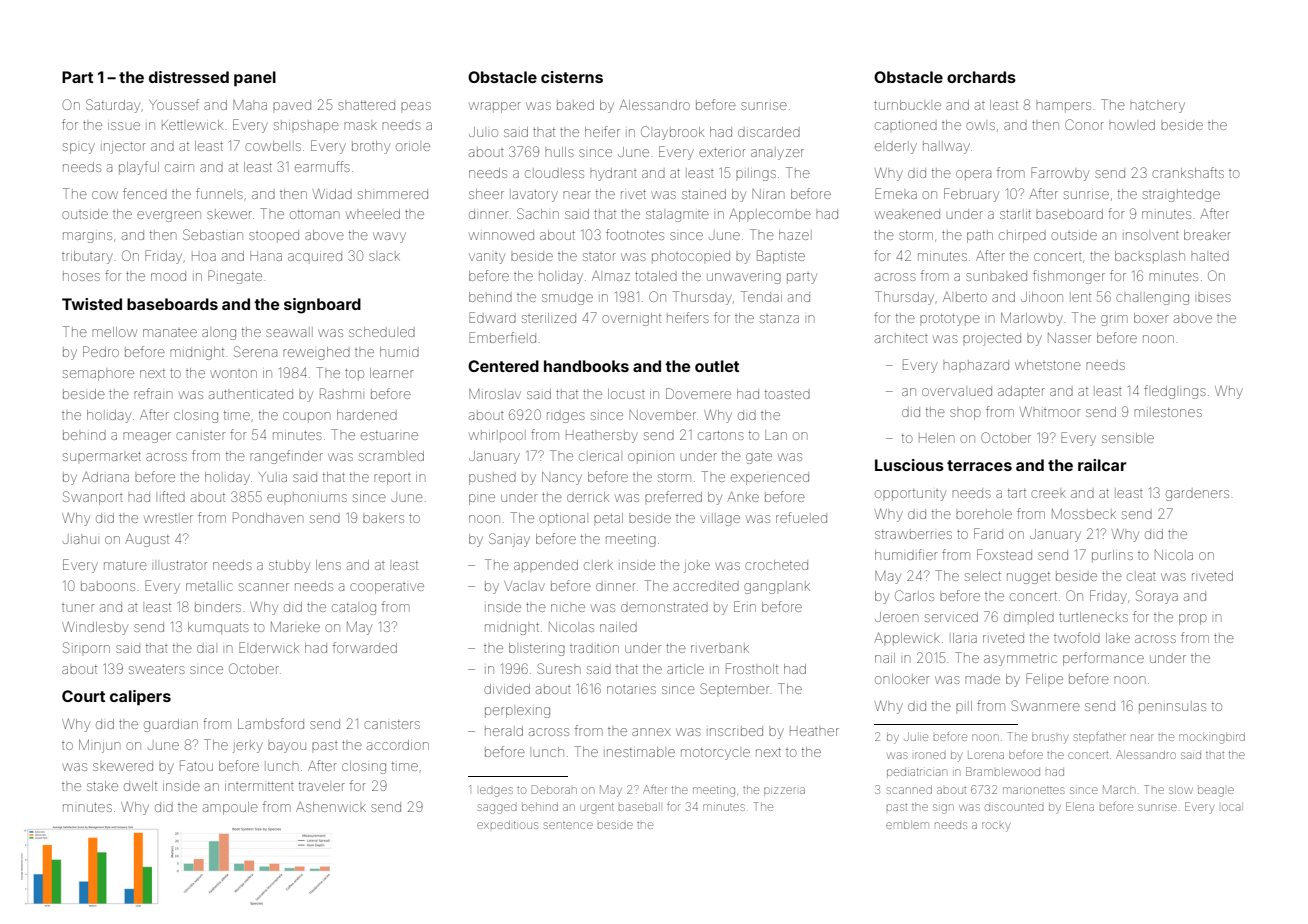  Describe the element at coordinates (289, 332) in the page. I see `seawall` at that location.
